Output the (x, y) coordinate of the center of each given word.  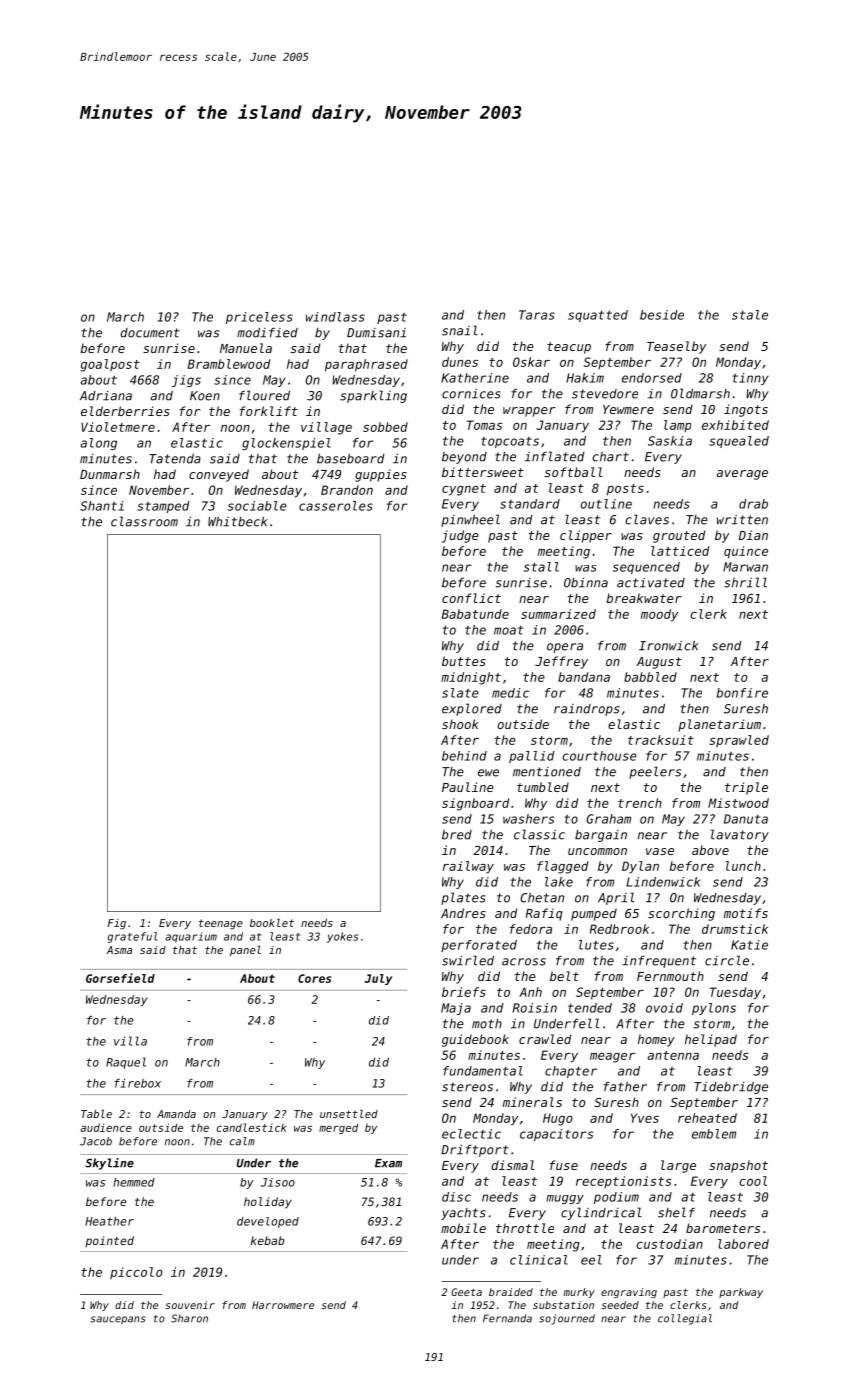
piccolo (136, 1273)
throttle (525, 1228)
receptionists (623, 1182)
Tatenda (175, 459)
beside (662, 315)
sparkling (373, 396)
